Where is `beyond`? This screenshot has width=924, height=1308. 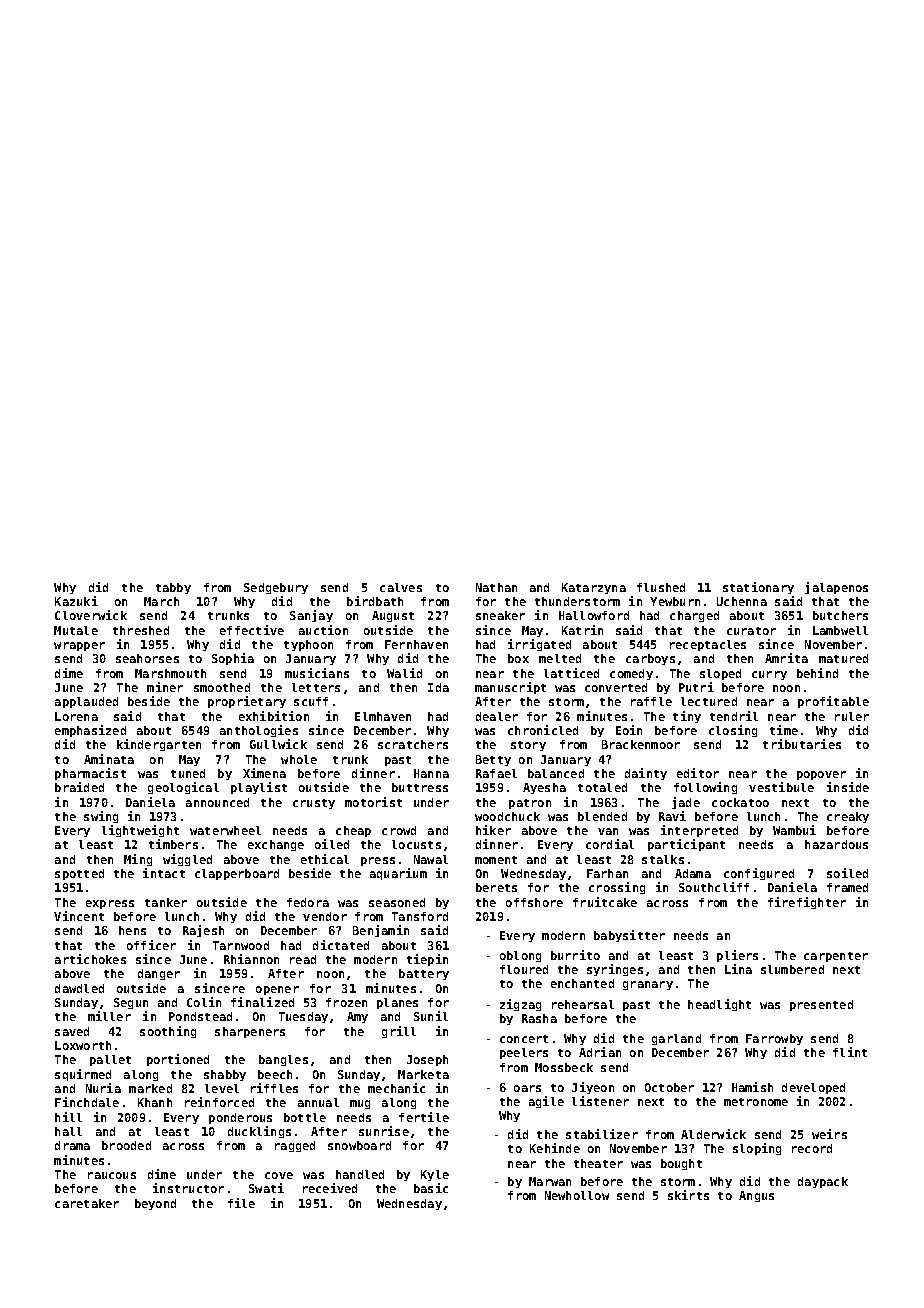
beyond is located at coordinates (155, 1204).
